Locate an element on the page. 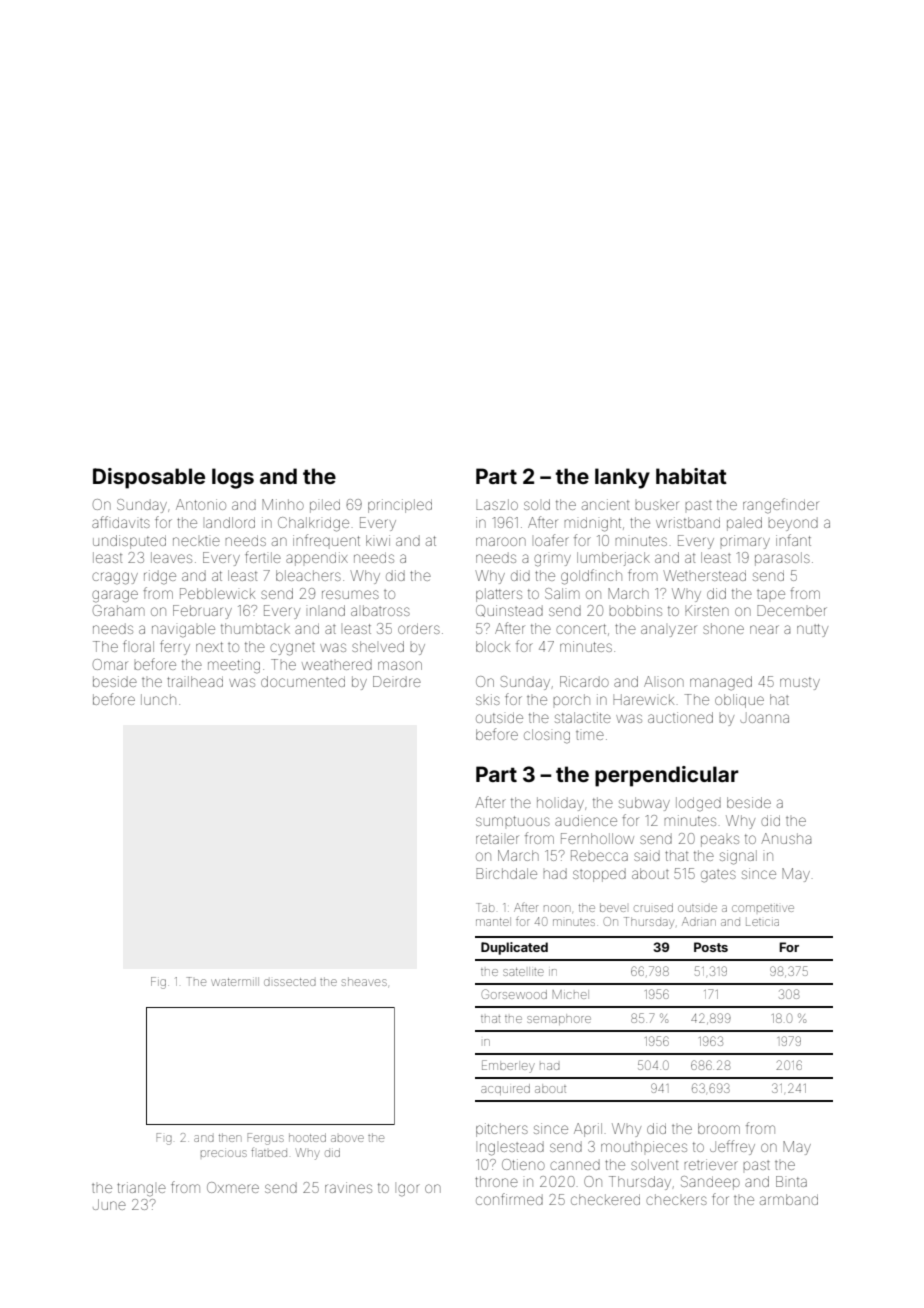 The width and height of the document is (924, 1308). Laszlo is located at coordinates (497, 504).
